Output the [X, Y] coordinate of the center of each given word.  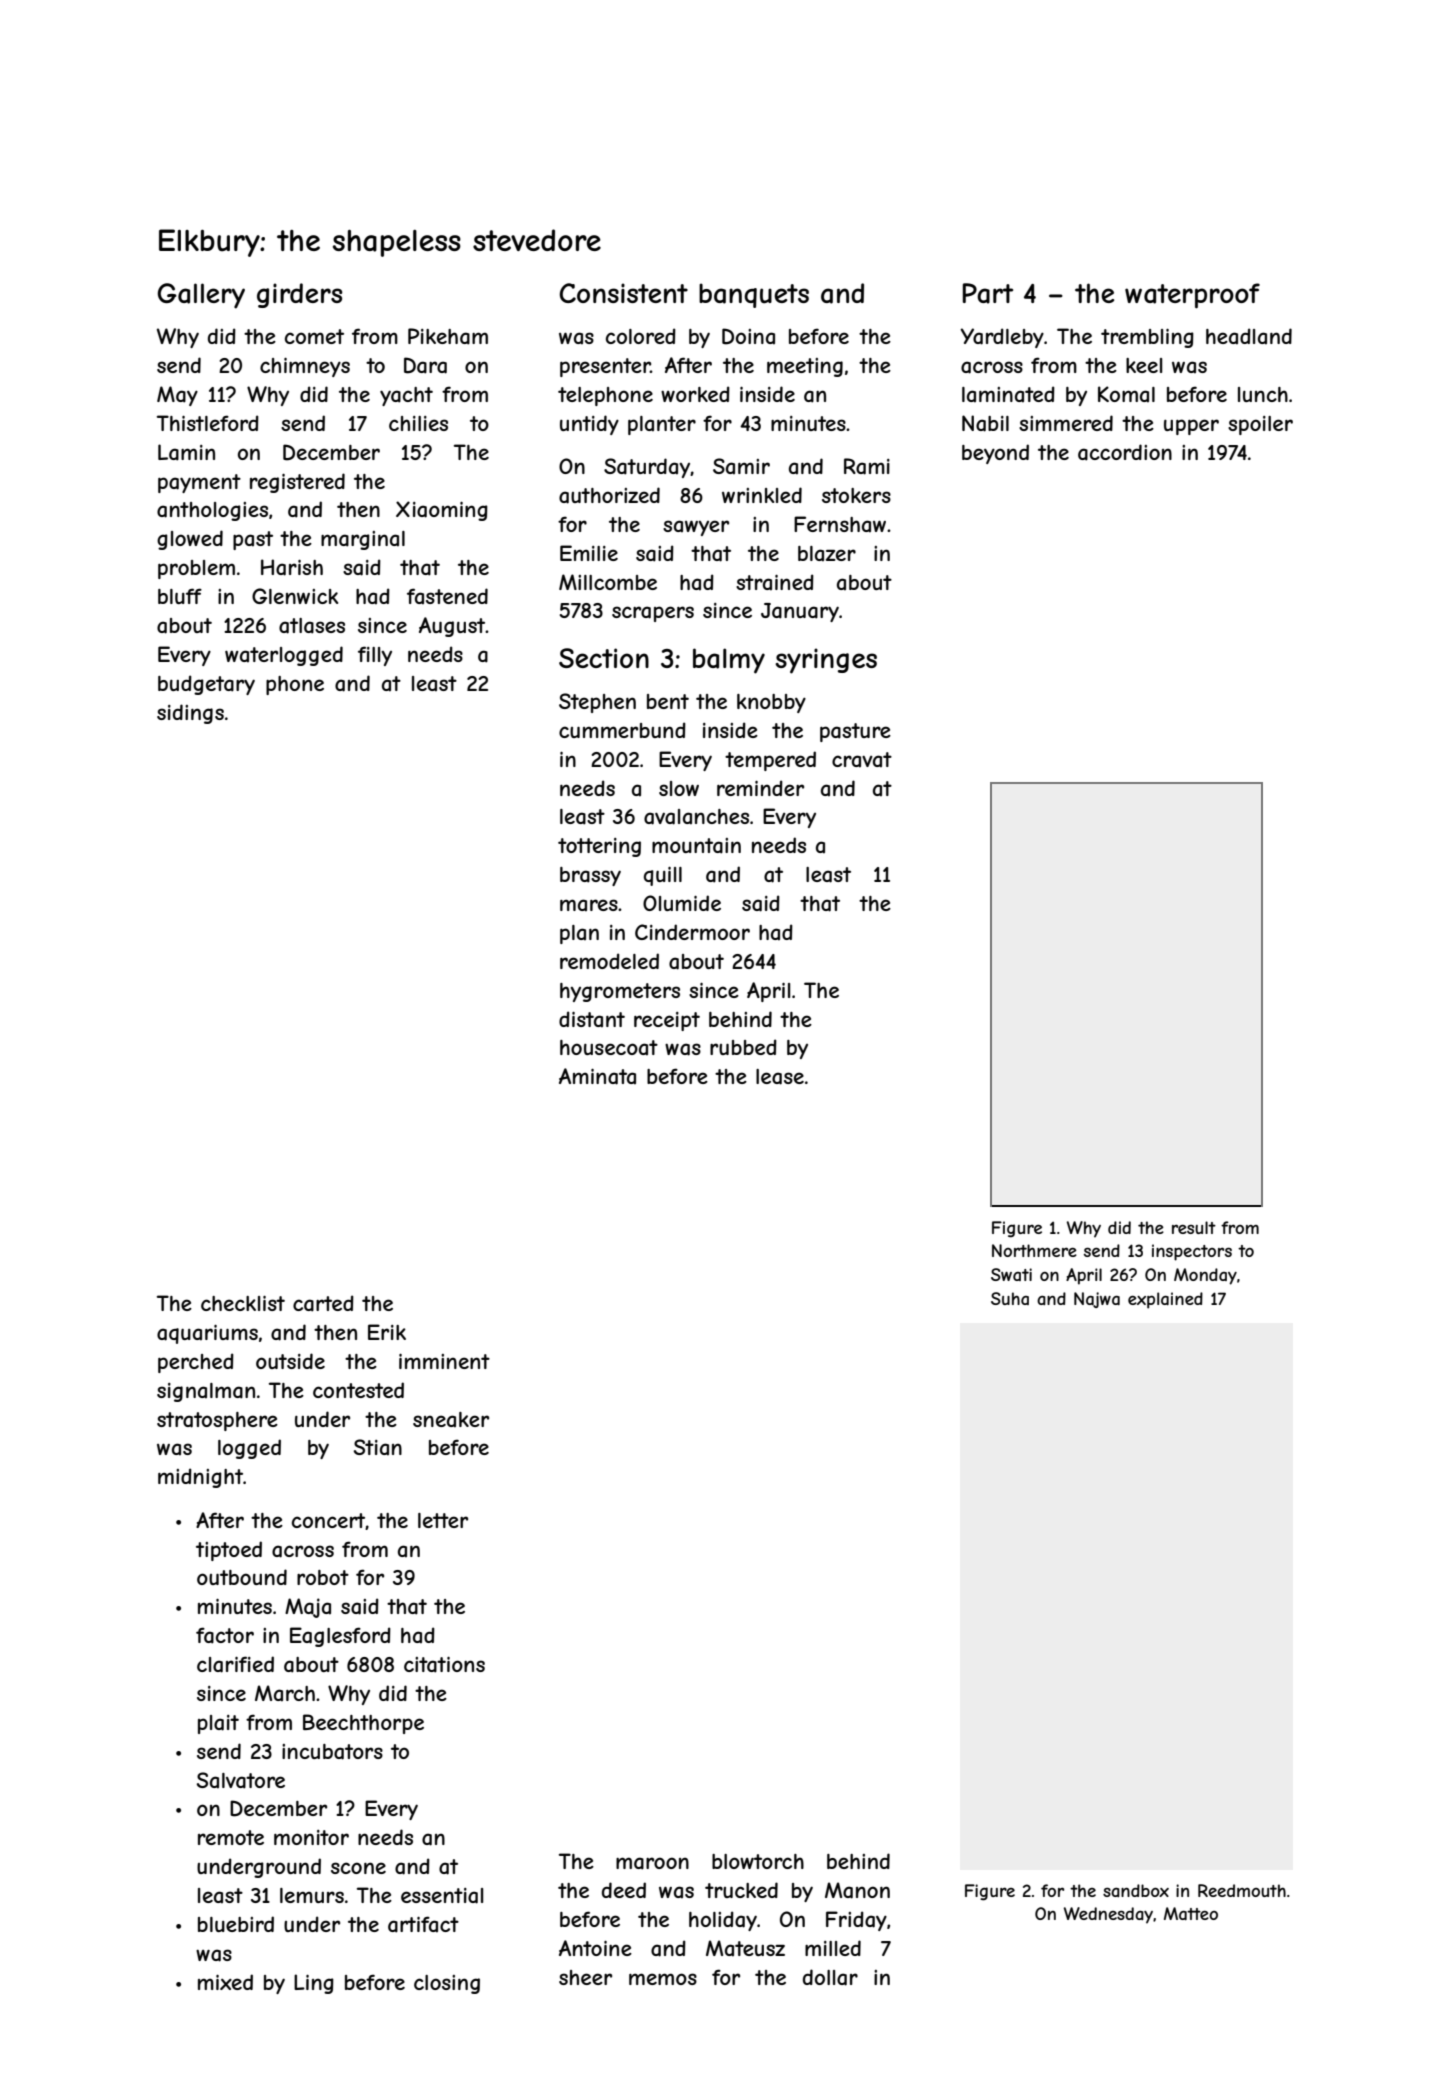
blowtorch [758, 1861]
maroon [652, 1863]
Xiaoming [442, 511]
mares [589, 905]
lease [780, 1077]
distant [592, 1019]
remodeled [609, 961]
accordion [1125, 452]
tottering [599, 847]
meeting [805, 367]
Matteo [1191, 1913]
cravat [862, 760]
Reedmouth [1242, 1890]
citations [444, 1665]
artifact [423, 1924]
